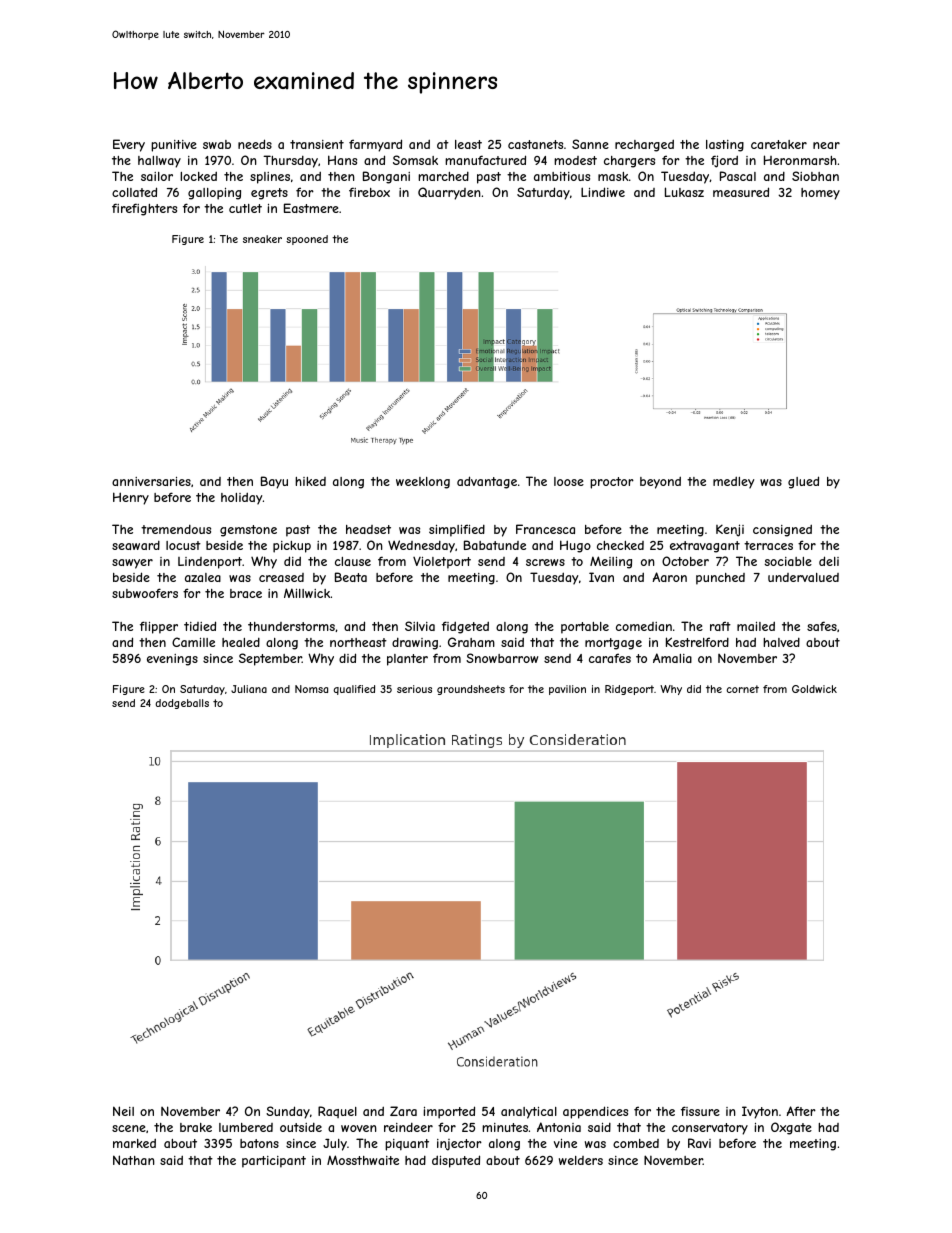 This screenshot has width=952, height=1233. Describe the element at coordinates (134, 1160) in the screenshot. I see `Nathan` at that location.
